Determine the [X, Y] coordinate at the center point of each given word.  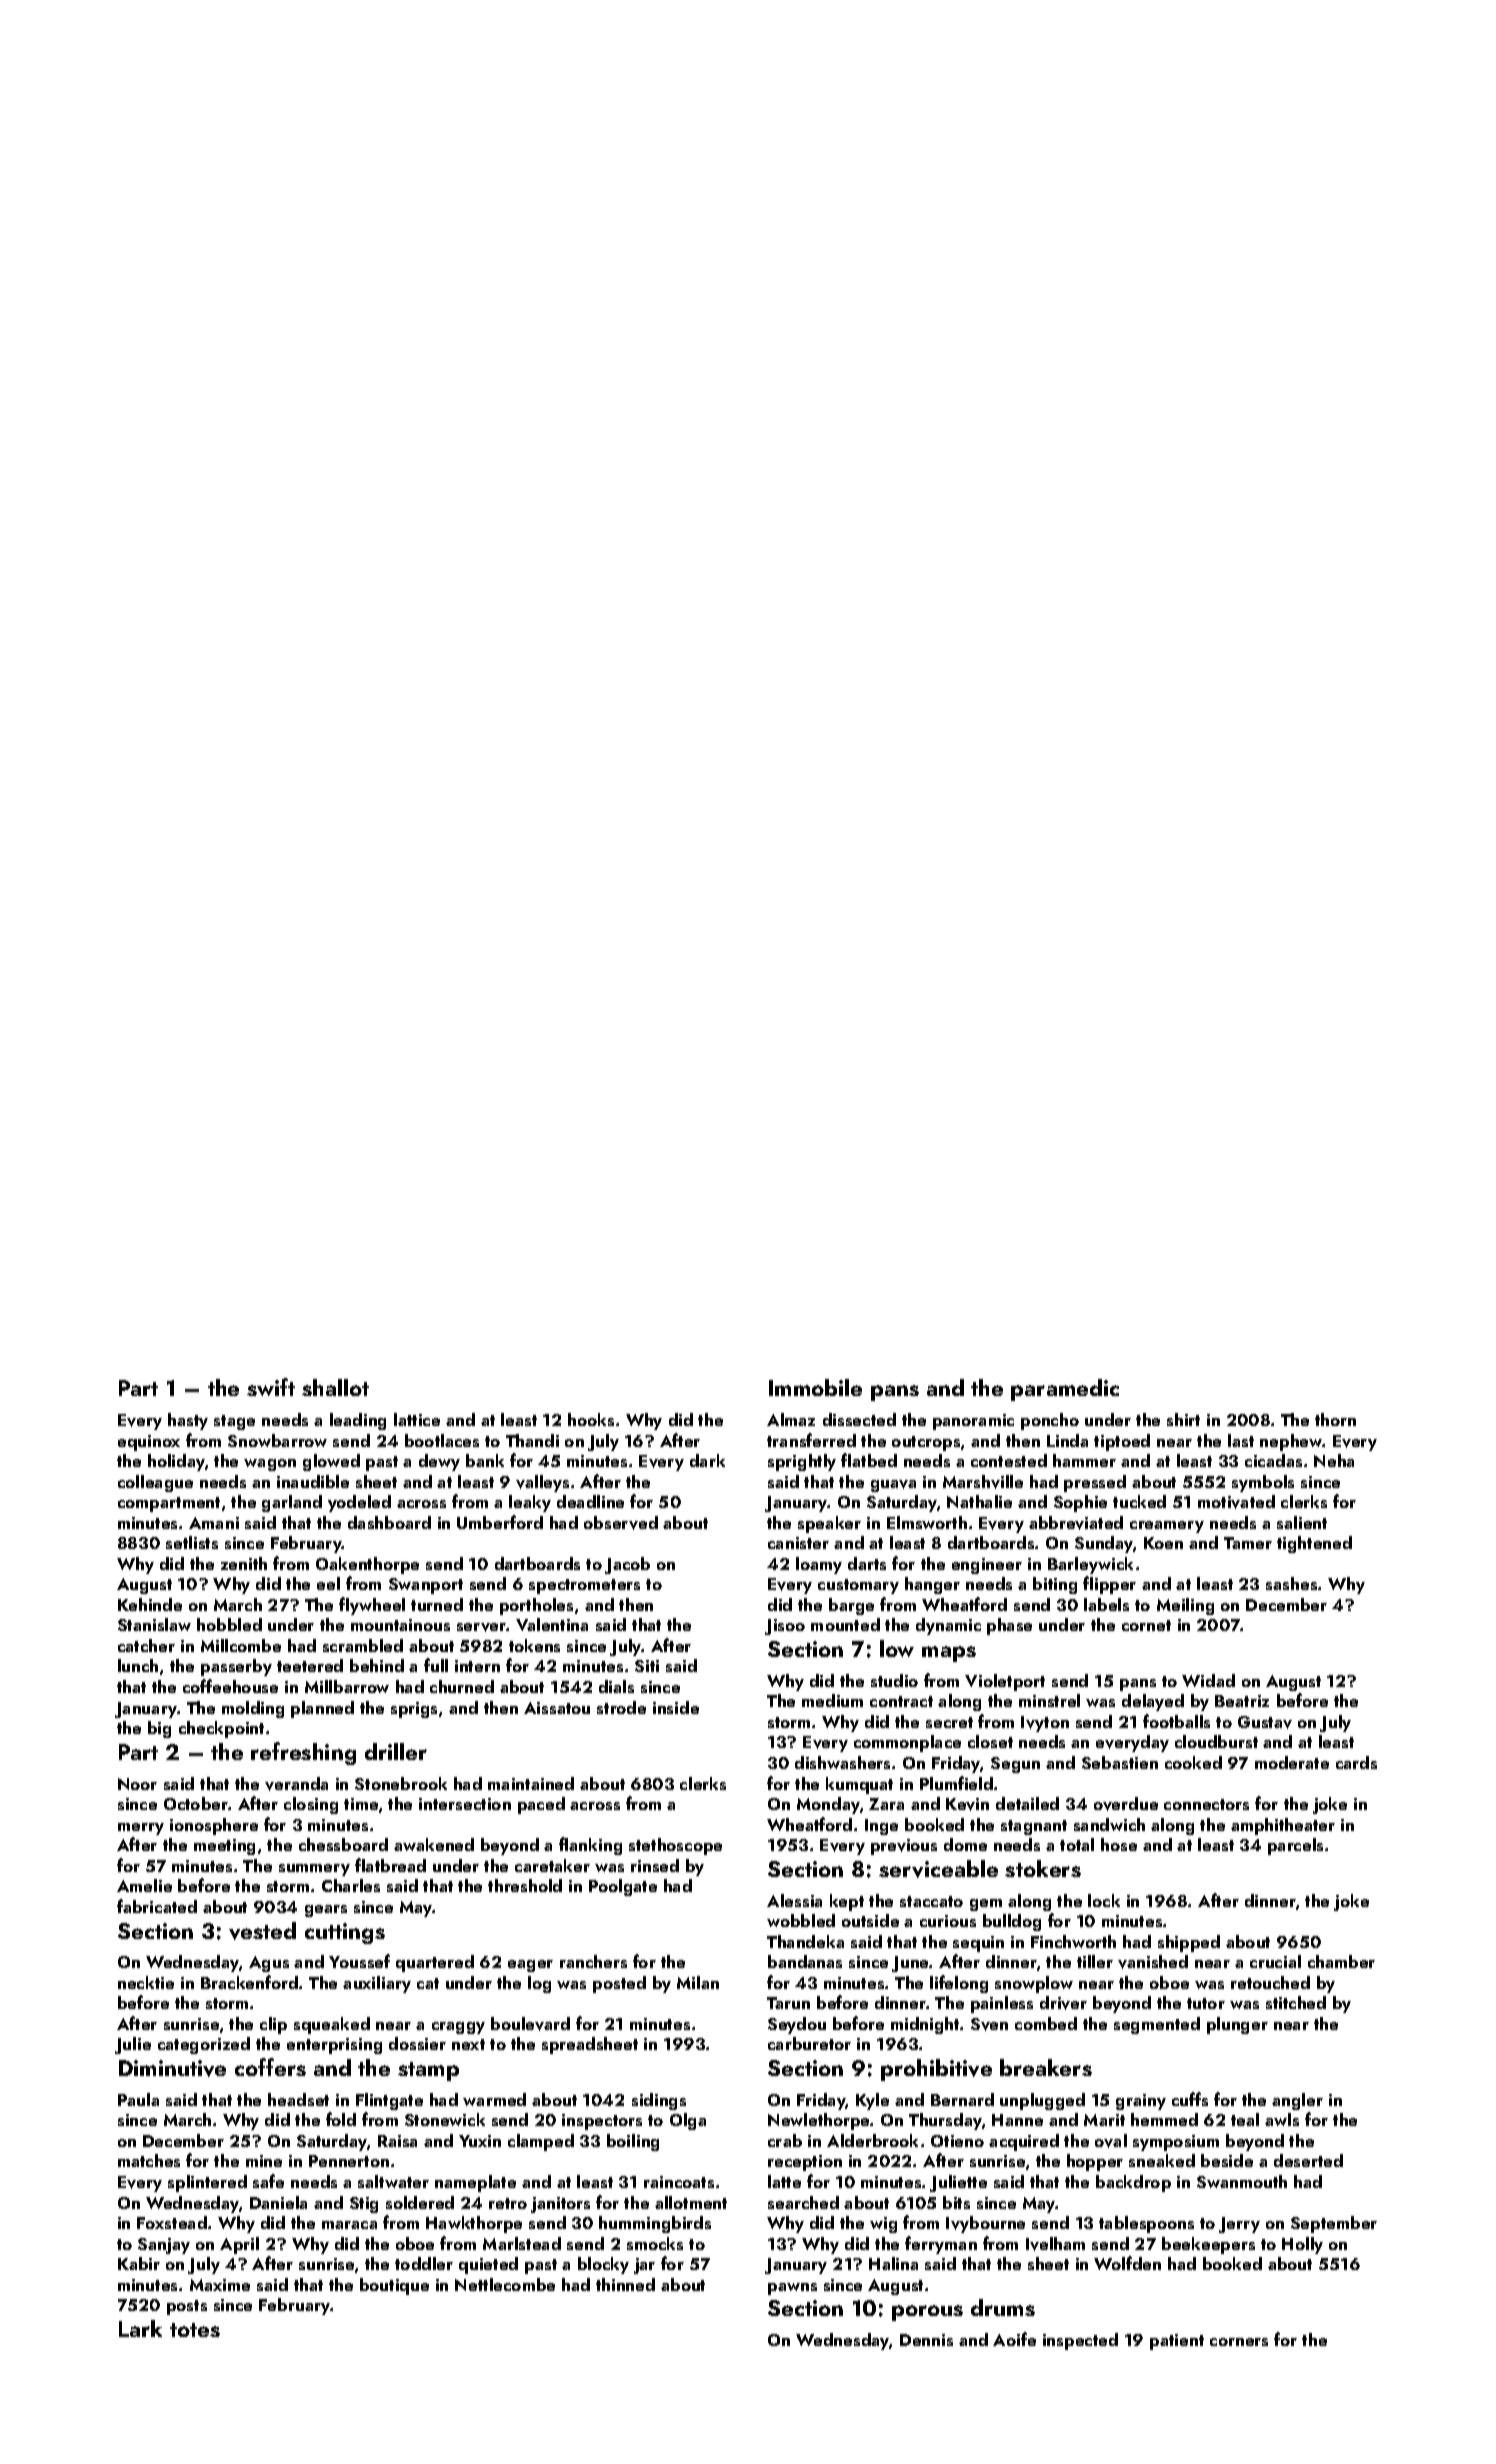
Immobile [815, 1387]
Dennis [926, 2340]
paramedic [1065, 1390]
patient [1177, 2342]
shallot [335, 1387]
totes [195, 2330]
